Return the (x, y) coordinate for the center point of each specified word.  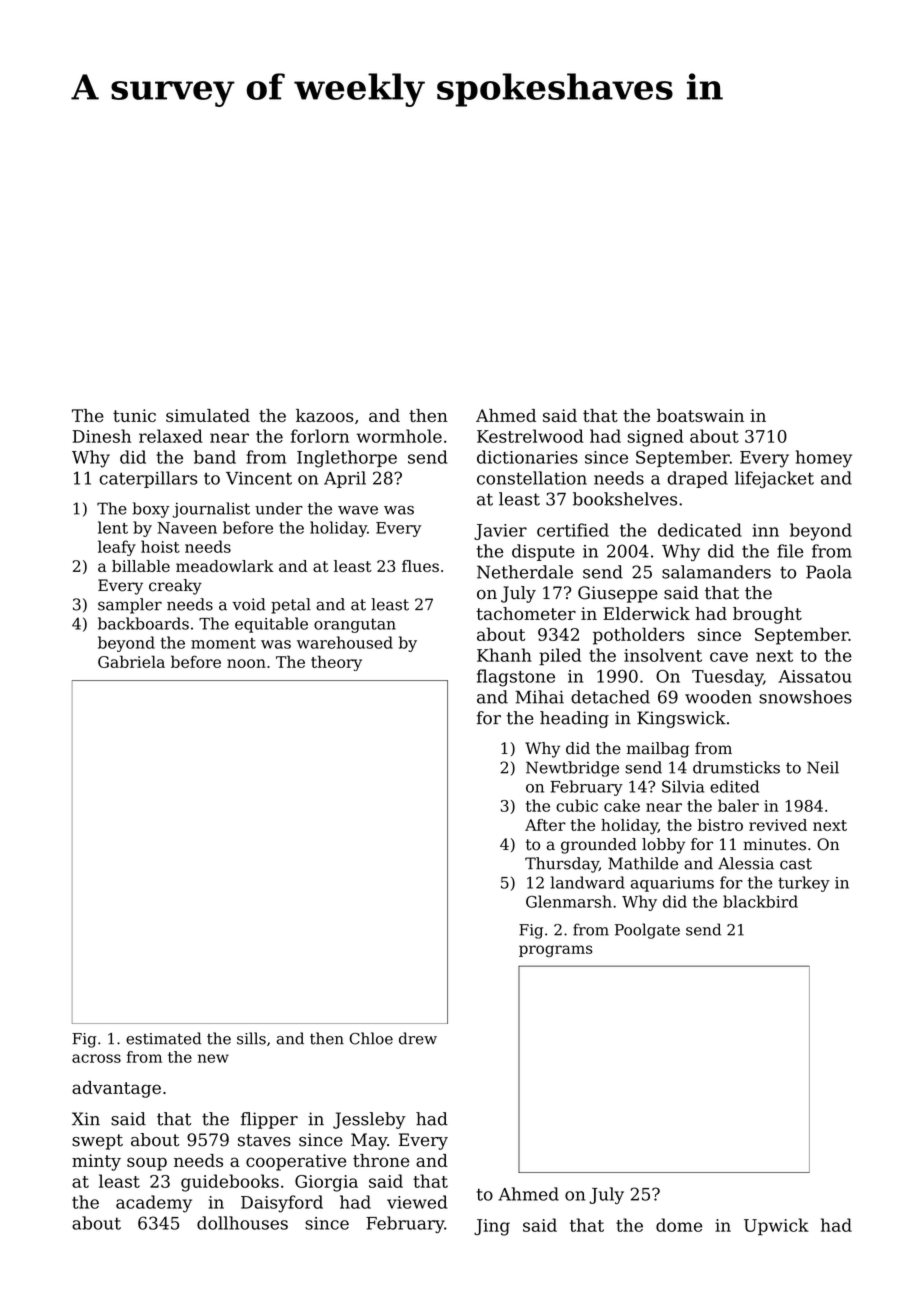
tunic (134, 415)
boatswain (700, 415)
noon (246, 663)
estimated (164, 1038)
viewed (417, 1202)
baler (738, 805)
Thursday (562, 865)
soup (147, 1164)
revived (778, 825)
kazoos (325, 415)
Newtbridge (572, 769)
